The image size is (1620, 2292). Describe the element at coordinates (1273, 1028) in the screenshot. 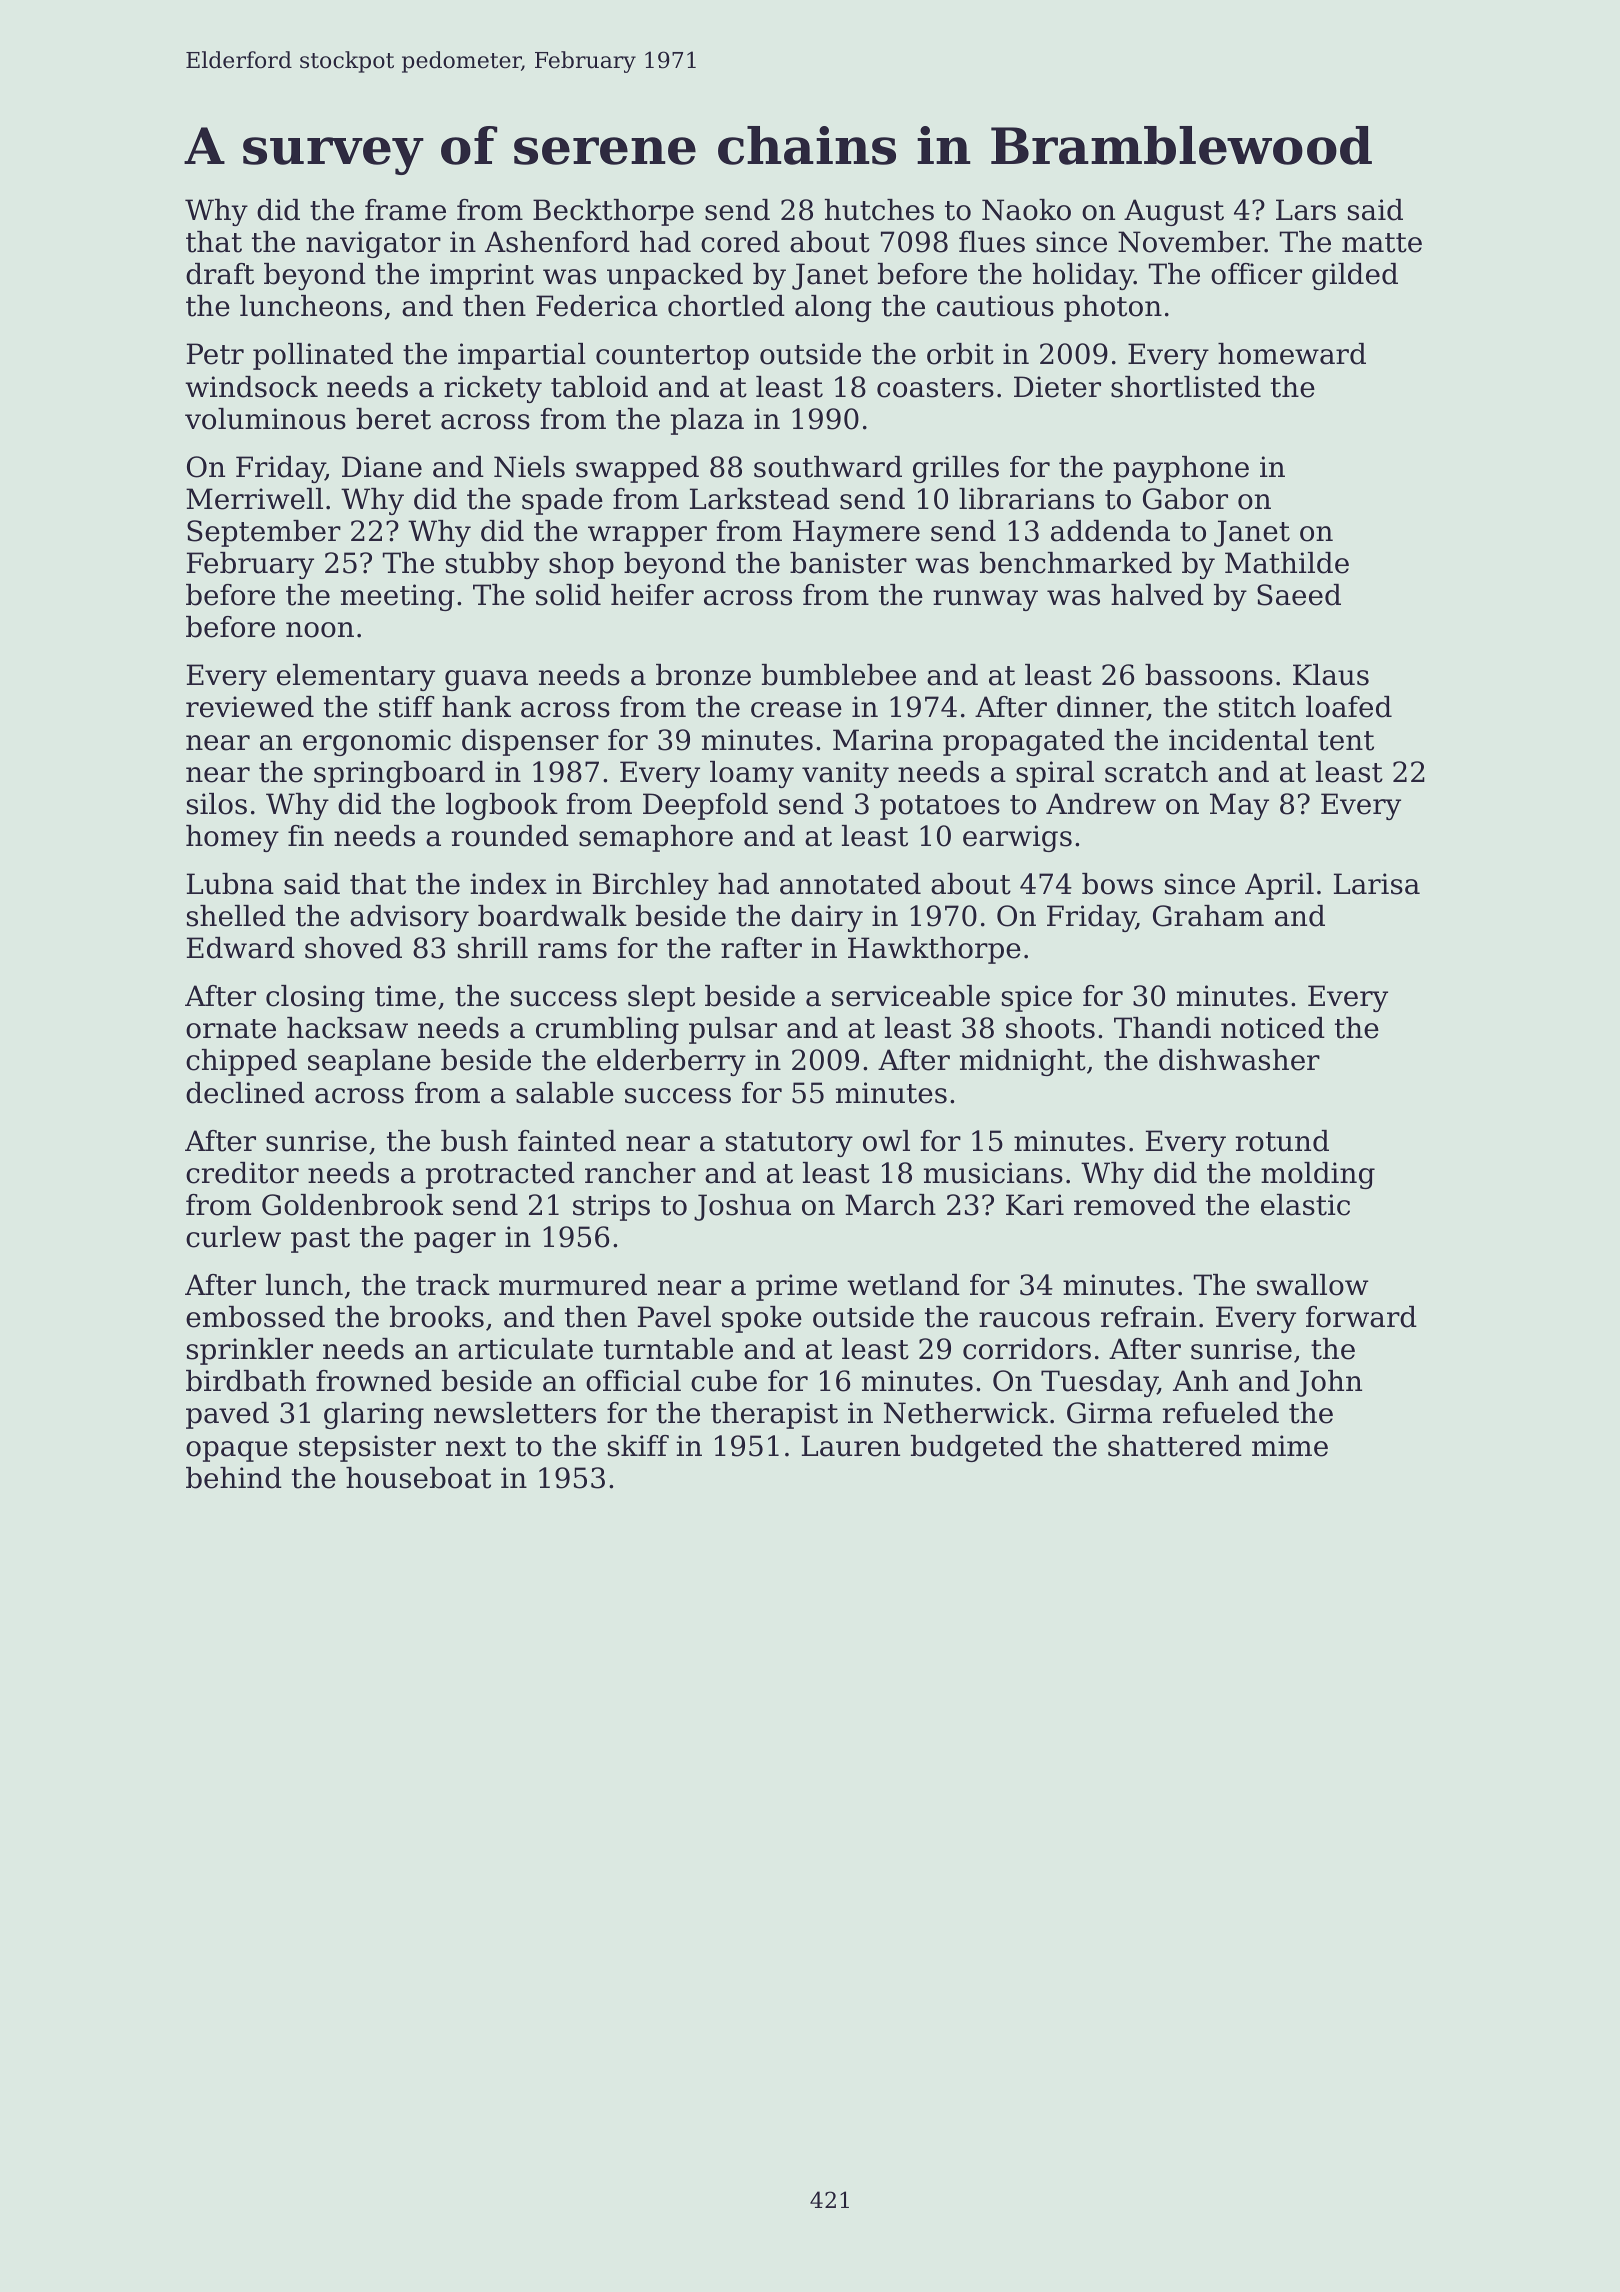

I see `noticed` at that location.
